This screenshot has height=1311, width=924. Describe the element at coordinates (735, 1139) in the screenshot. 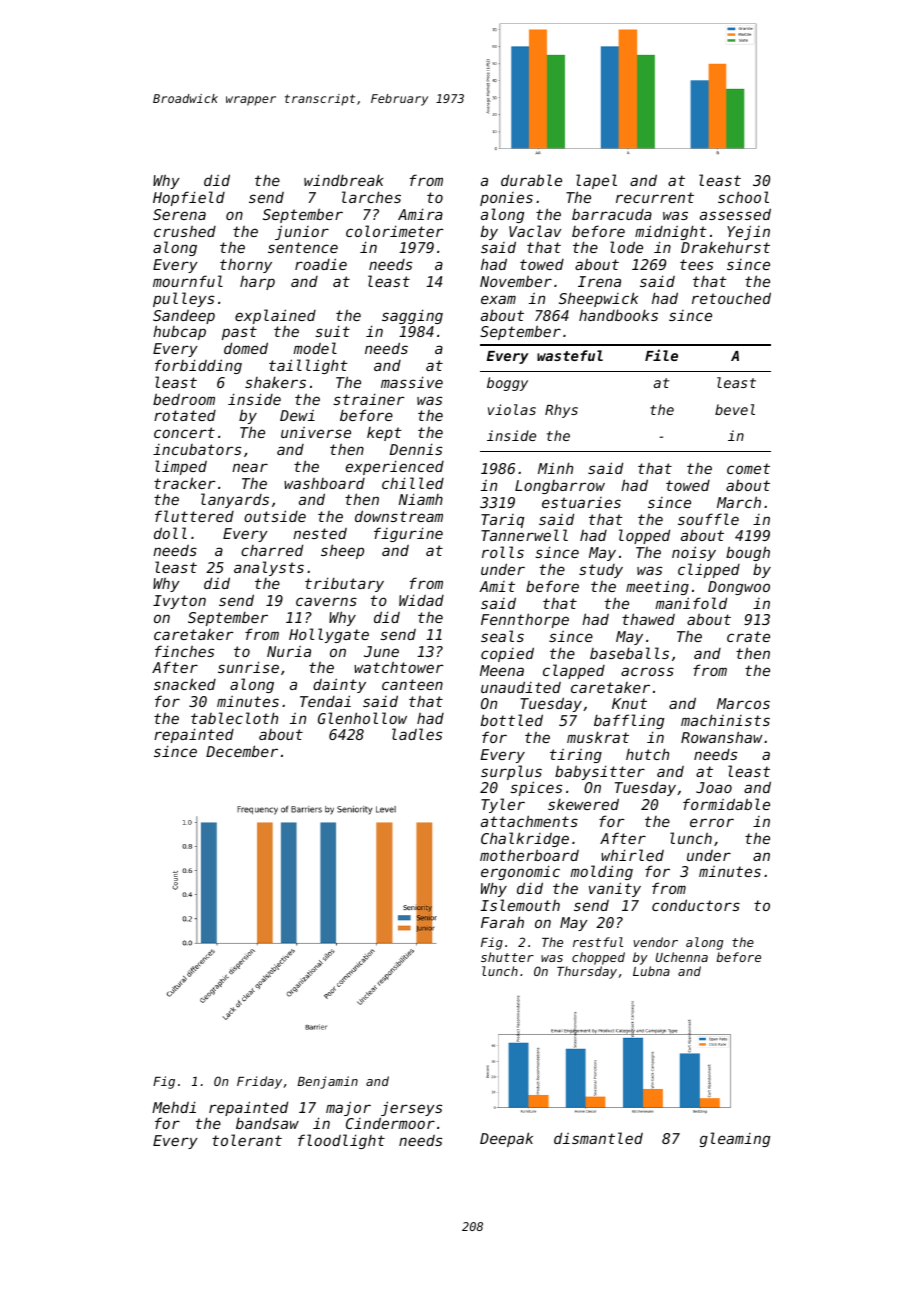

I see `gleaming` at that location.
